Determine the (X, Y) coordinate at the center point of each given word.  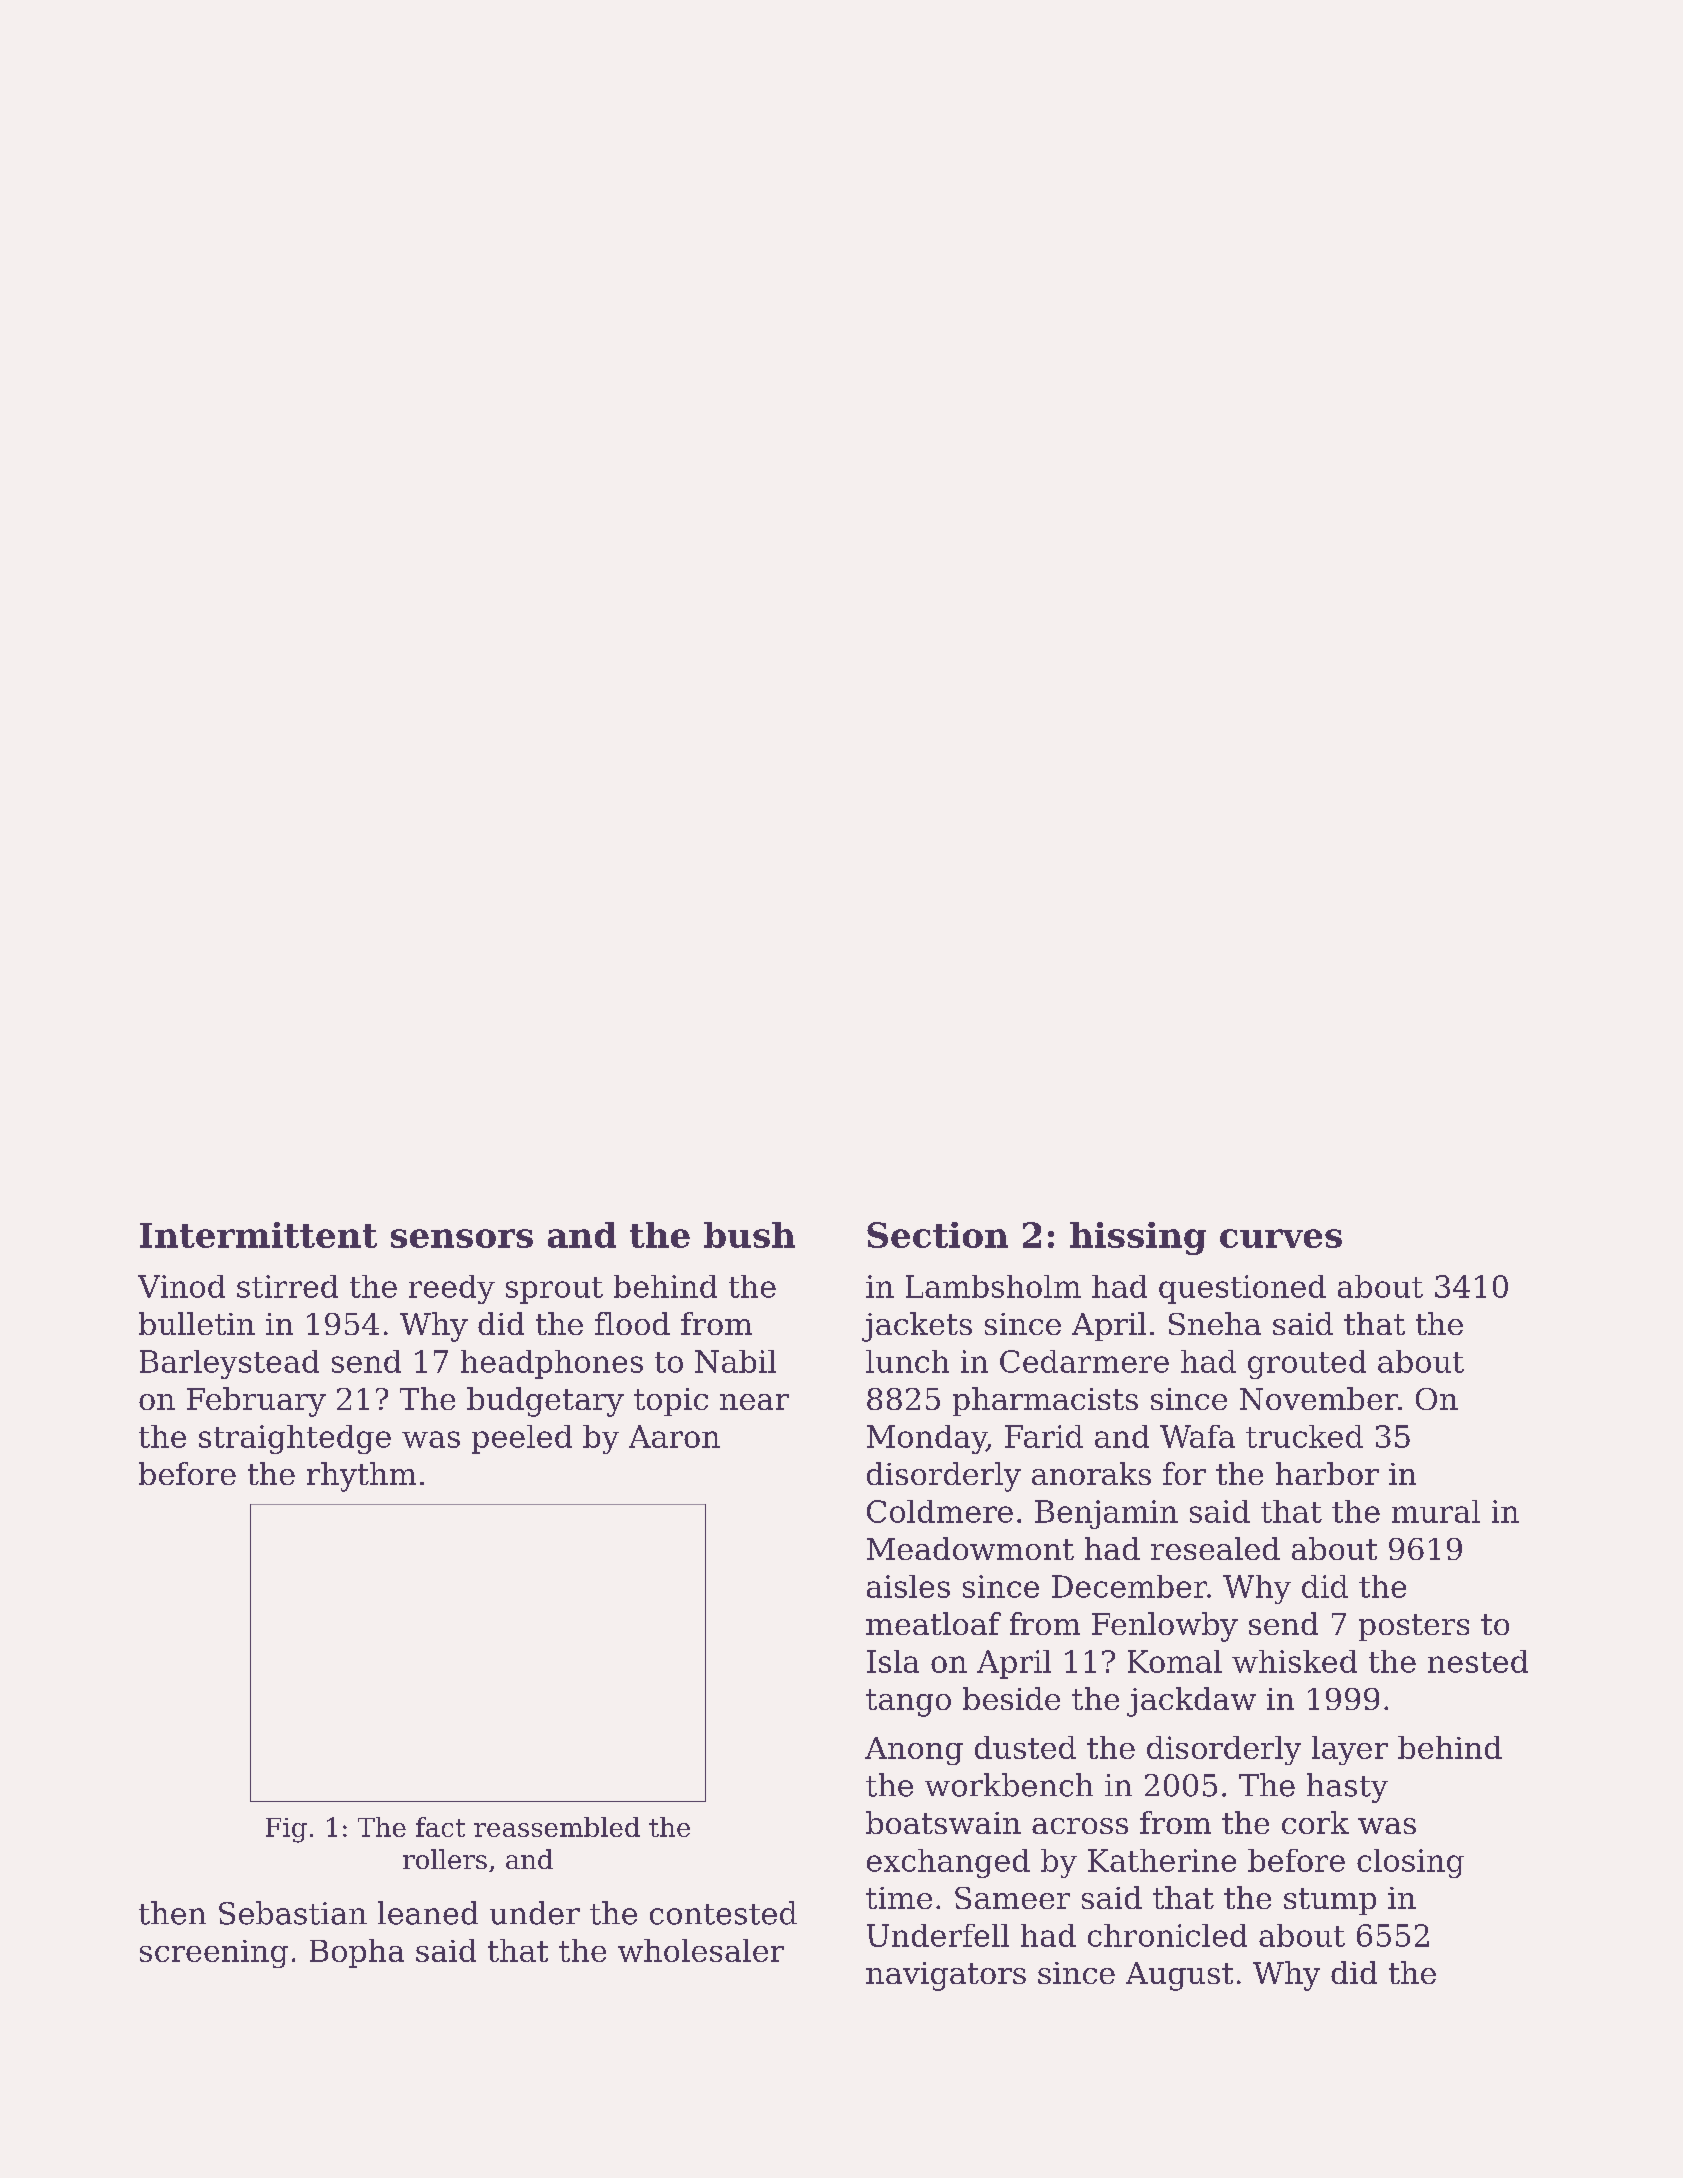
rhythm (361, 1477)
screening (214, 1954)
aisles (908, 1586)
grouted (1307, 1364)
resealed (1215, 1548)
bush (749, 1235)
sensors (462, 1238)
